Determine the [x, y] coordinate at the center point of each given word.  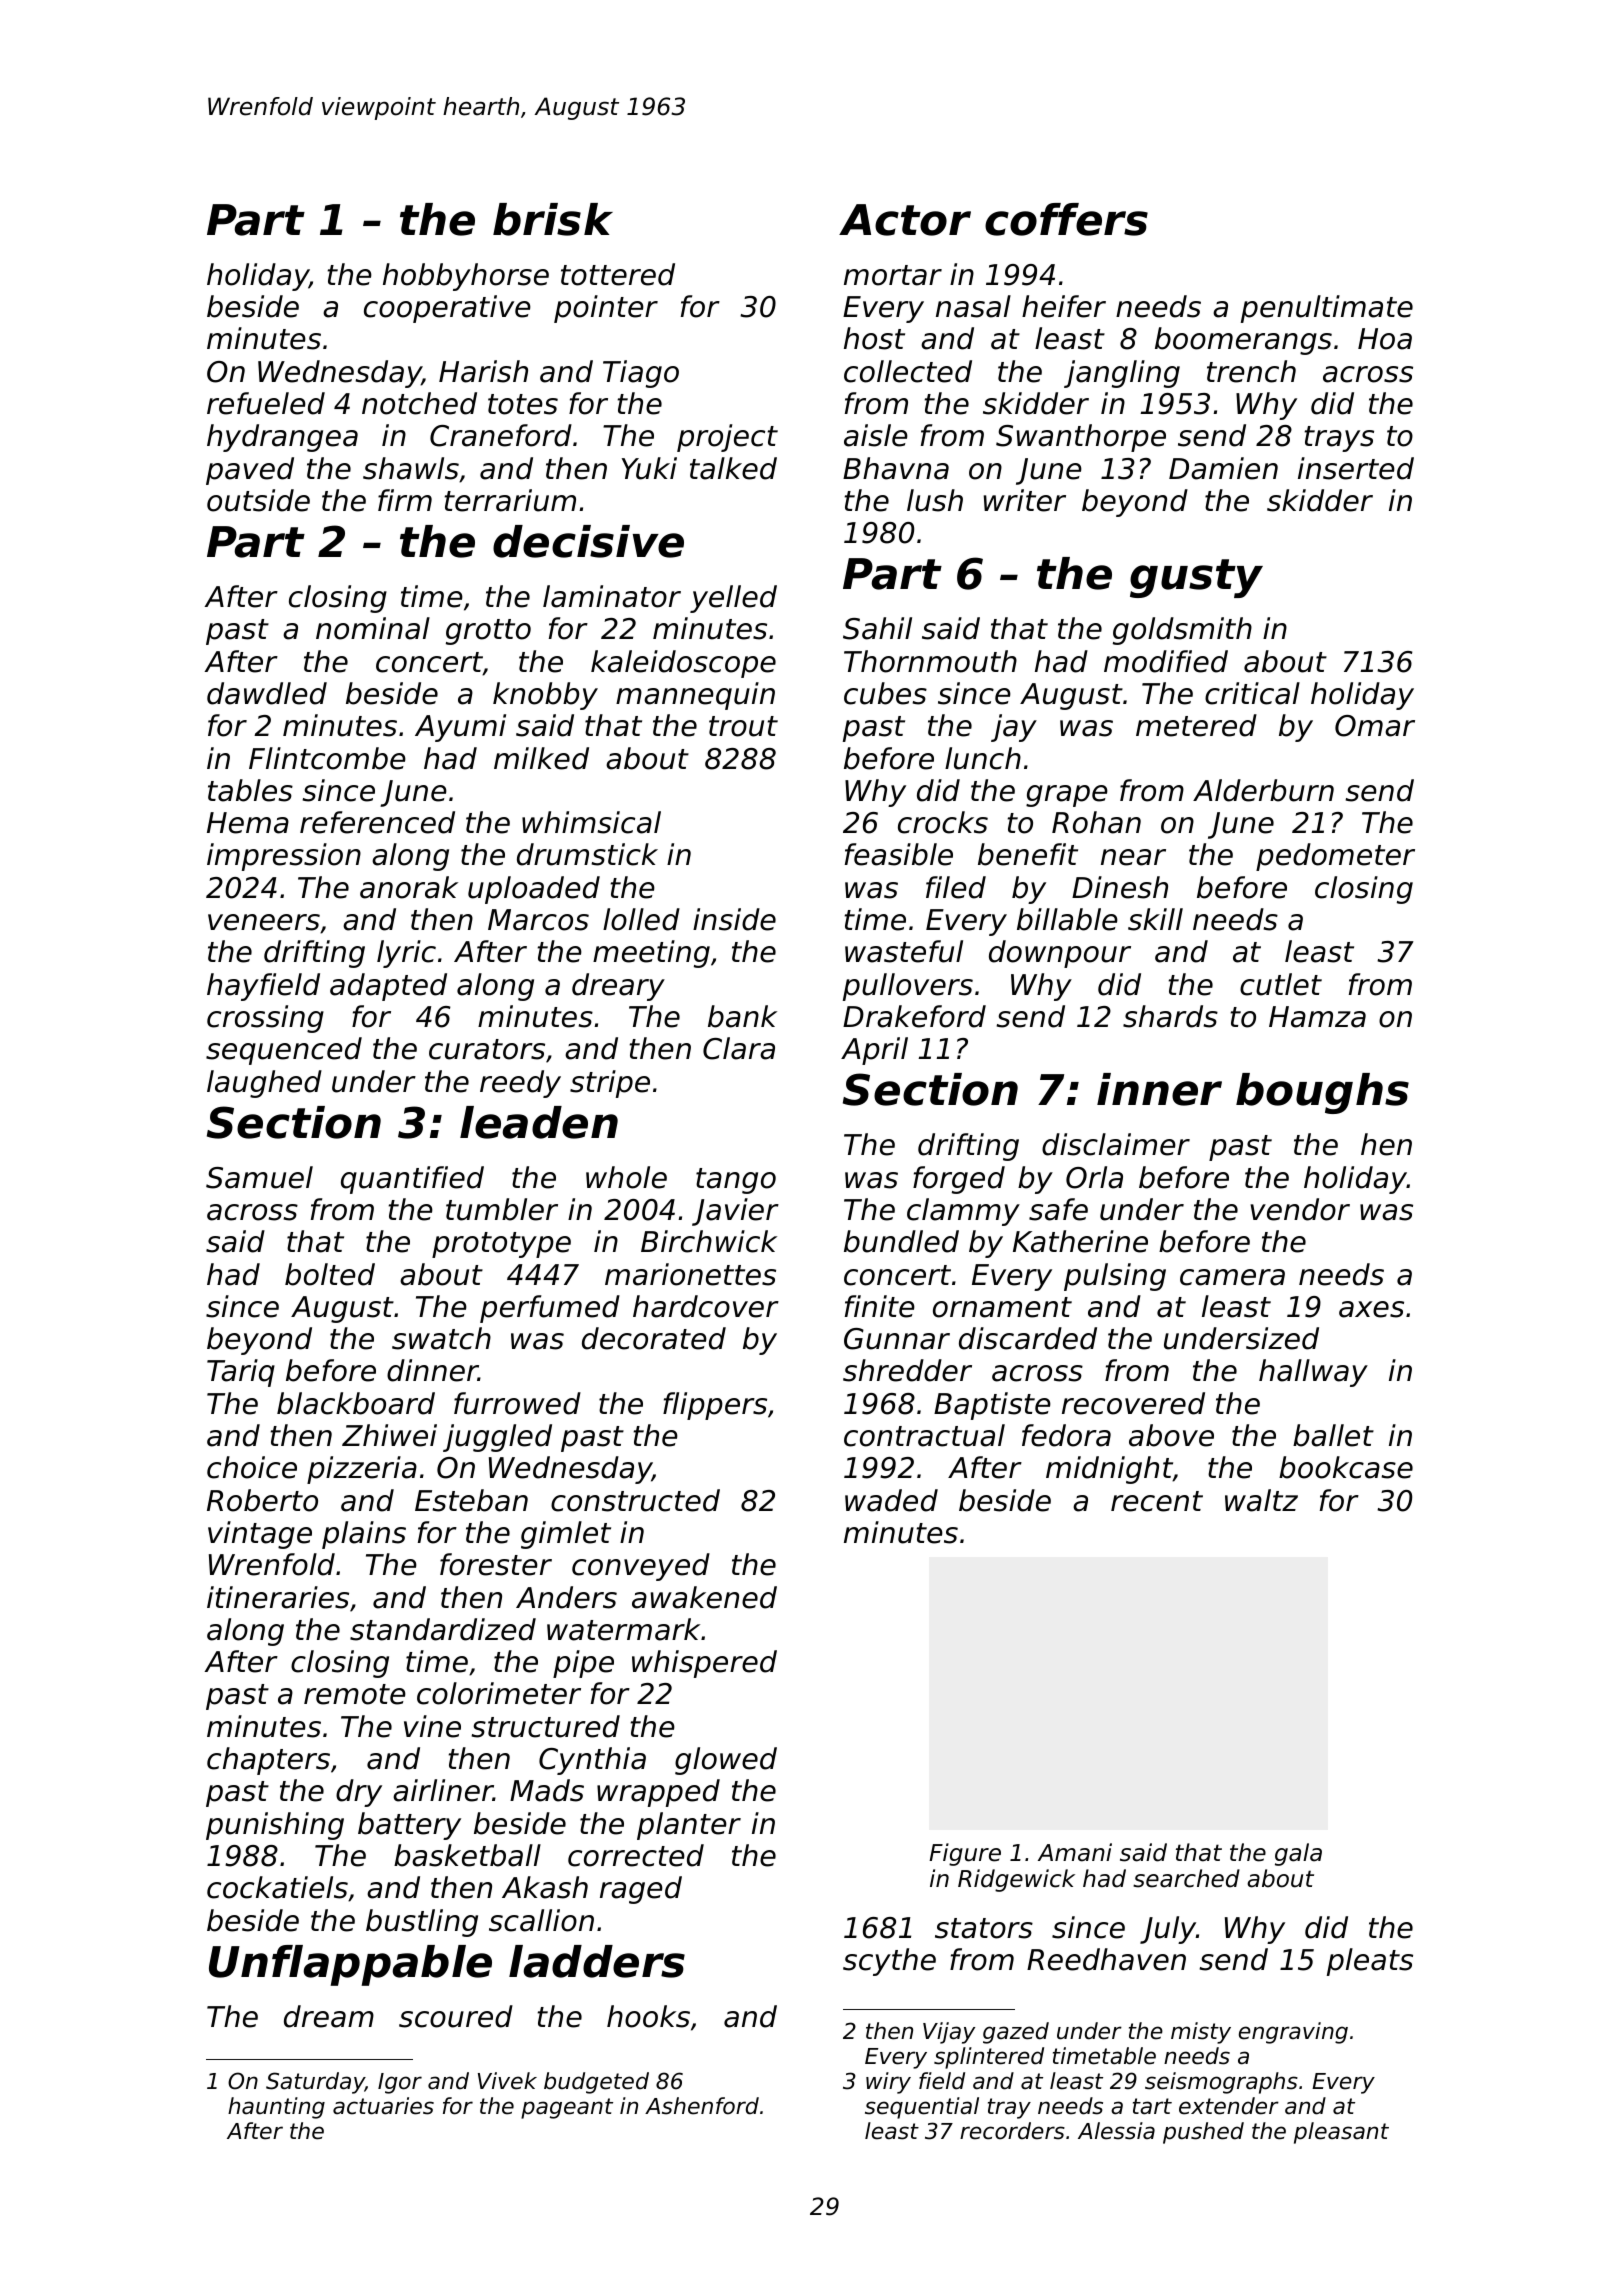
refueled [266, 403]
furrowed [517, 1403]
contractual [924, 1435]
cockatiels [277, 1887]
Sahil [877, 628]
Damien [1223, 468]
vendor [1300, 1209]
